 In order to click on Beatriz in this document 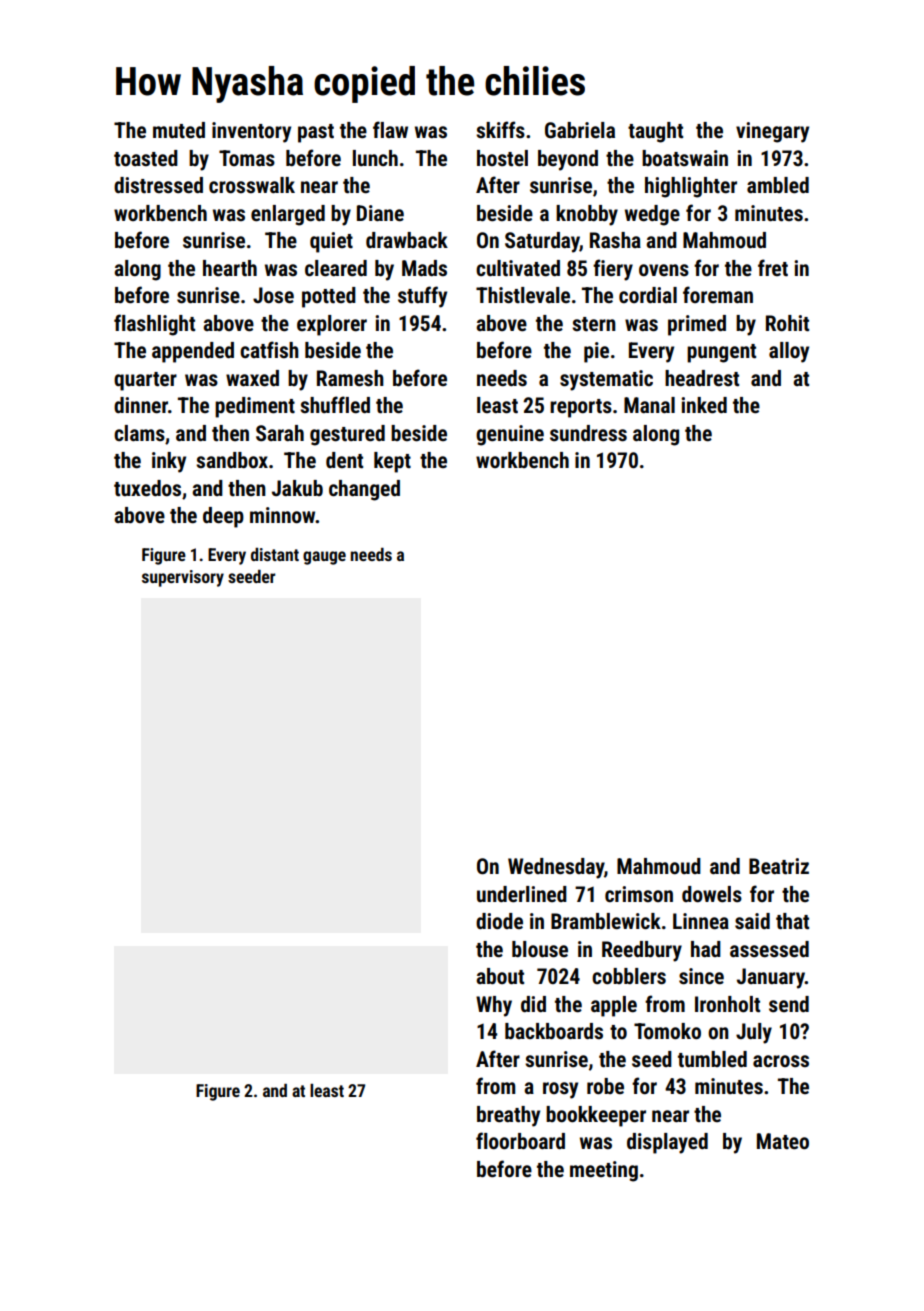, I will do `click(779, 866)`.
